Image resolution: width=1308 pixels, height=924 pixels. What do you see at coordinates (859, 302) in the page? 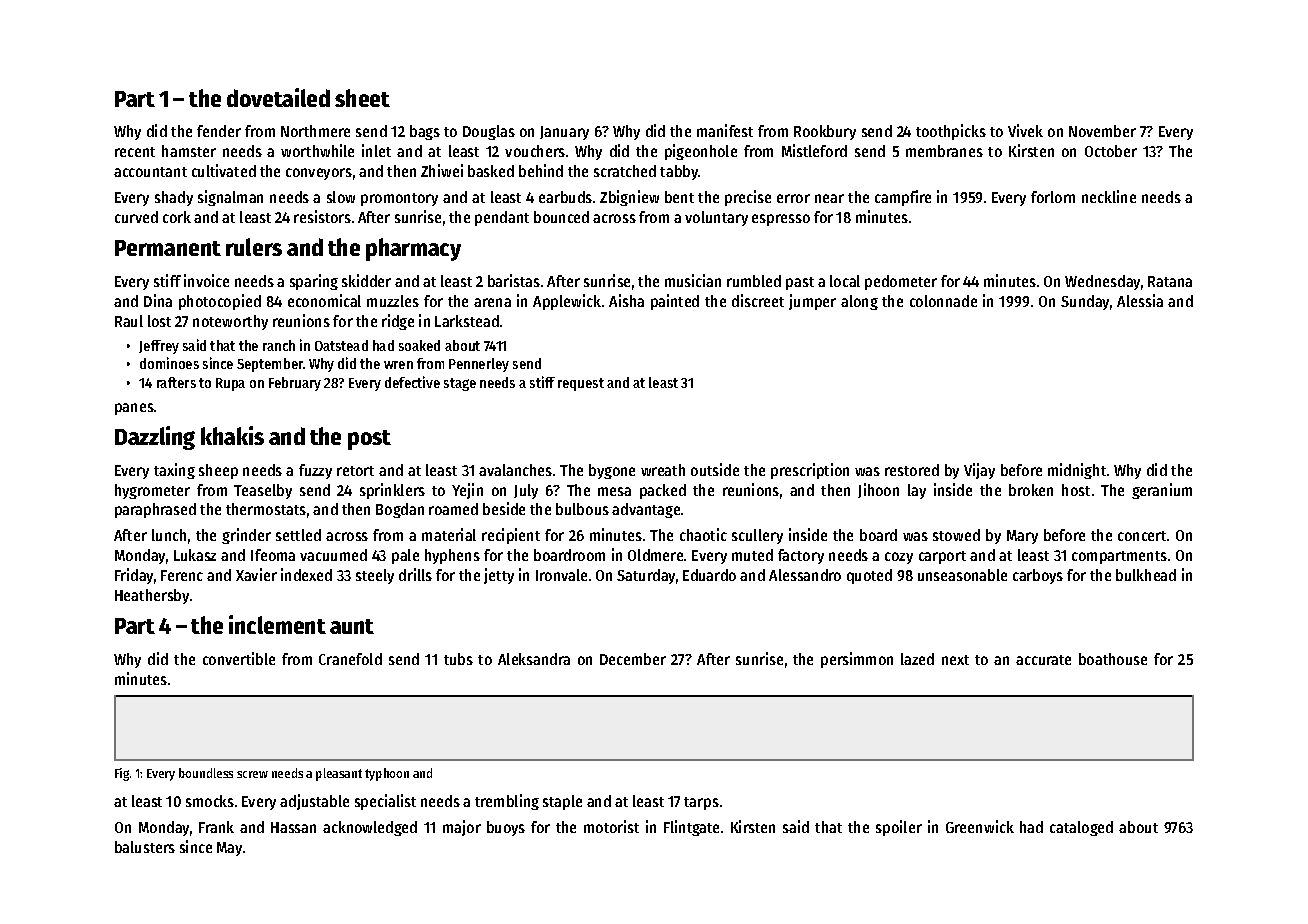
I see `along` at bounding box center [859, 302].
